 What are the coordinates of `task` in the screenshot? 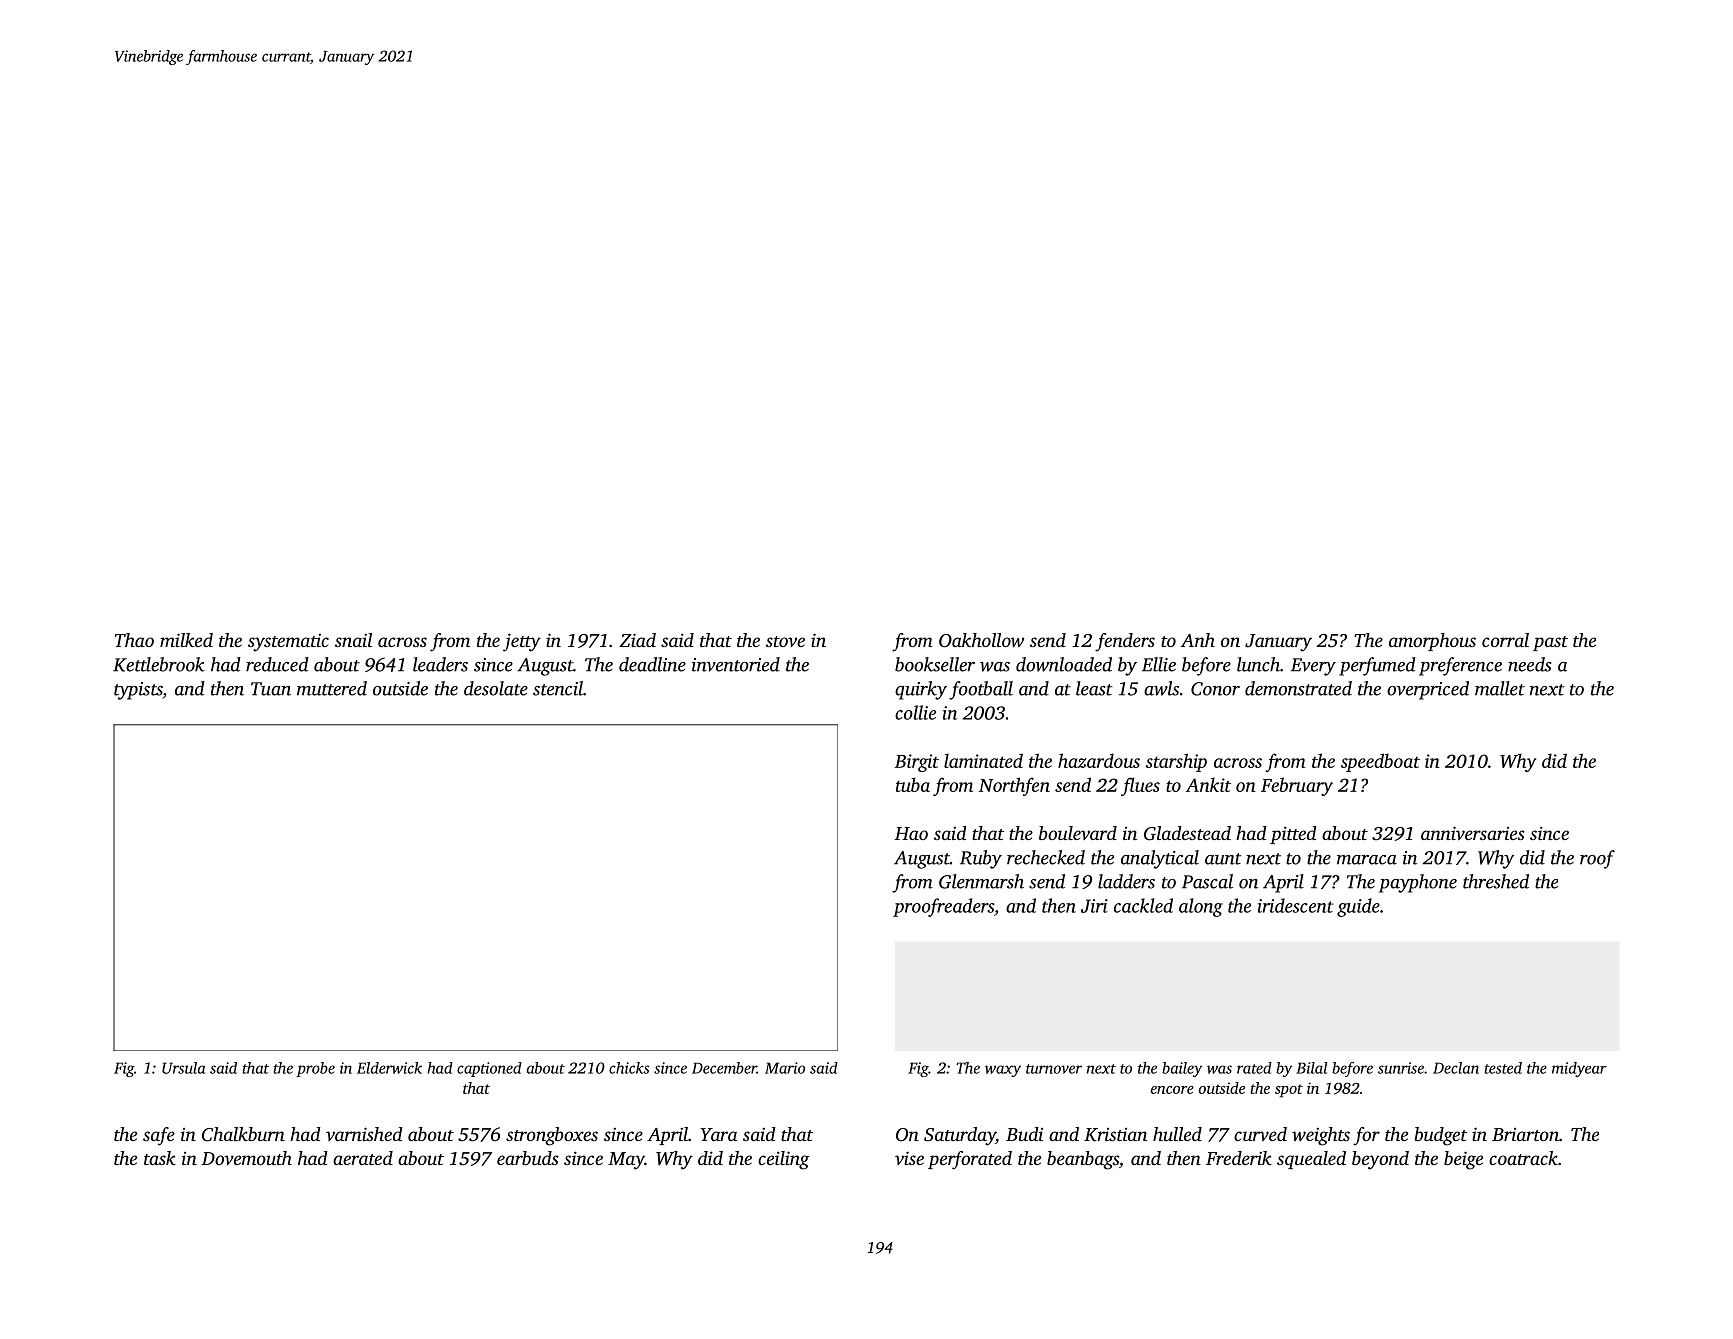 It's located at (160, 1158).
